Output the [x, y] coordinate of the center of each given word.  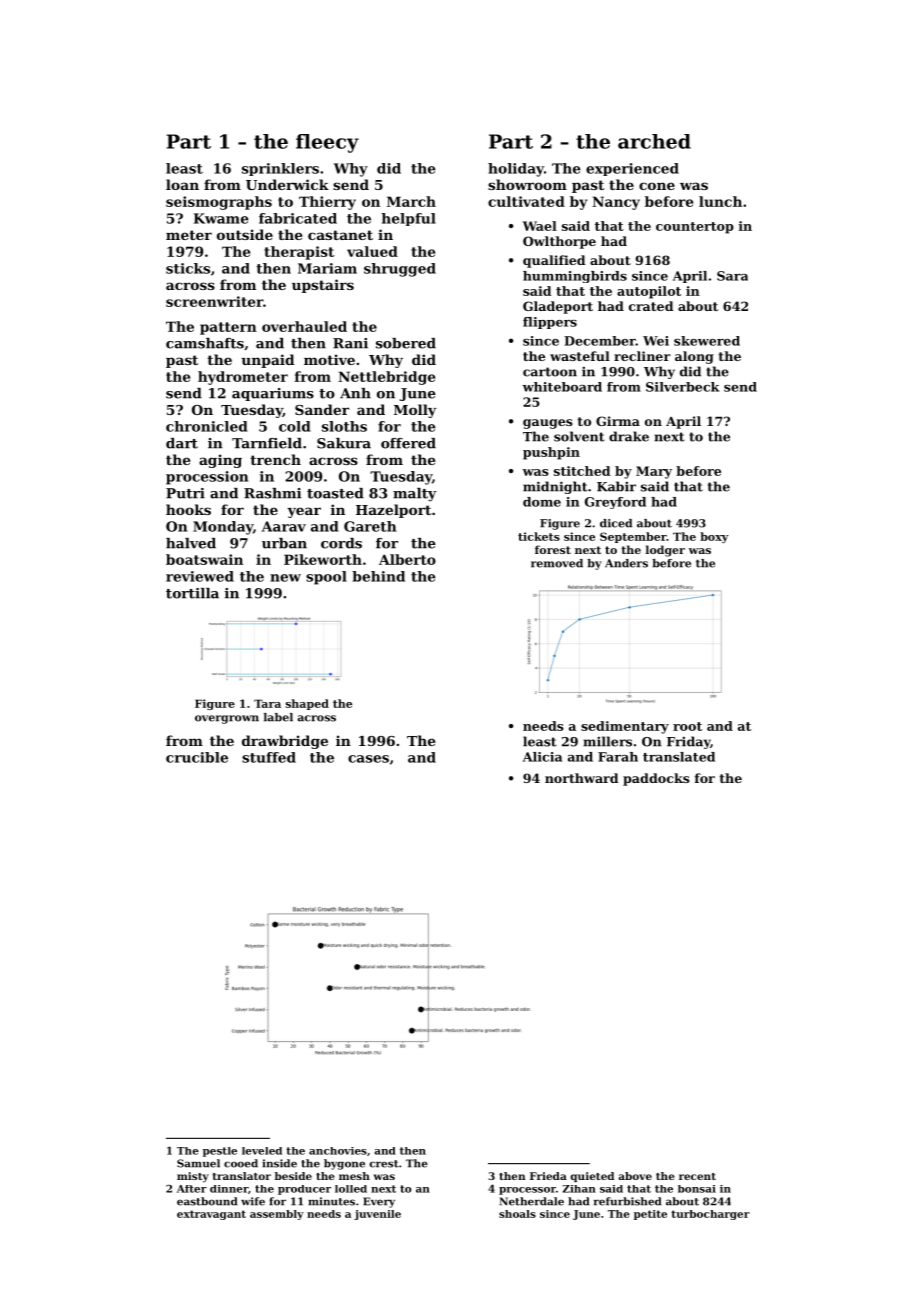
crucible [197, 757]
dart [182, 443]
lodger [665, 551]
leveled [262, 1151]
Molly [415, 411]
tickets [539, 536]
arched [654, 141]
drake [629, 436]
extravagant [211, 1215]
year [304, 512]
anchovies [338, 1151]
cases [368, 759]
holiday [516, 170]
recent [697, 1176]
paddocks [656, 779]
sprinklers [280, 169]
